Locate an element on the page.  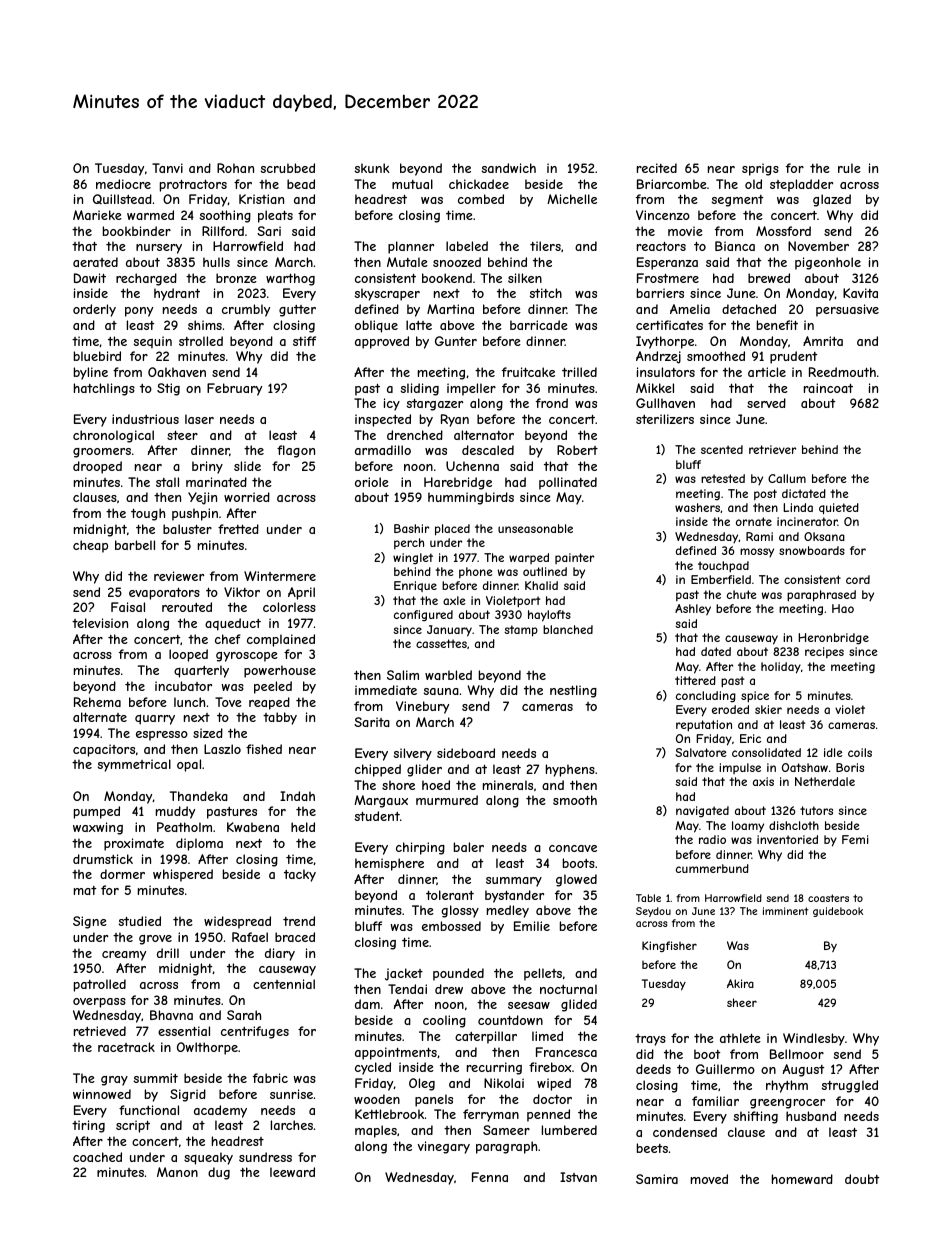
Istvan is located at coordinates (578, 1177).
